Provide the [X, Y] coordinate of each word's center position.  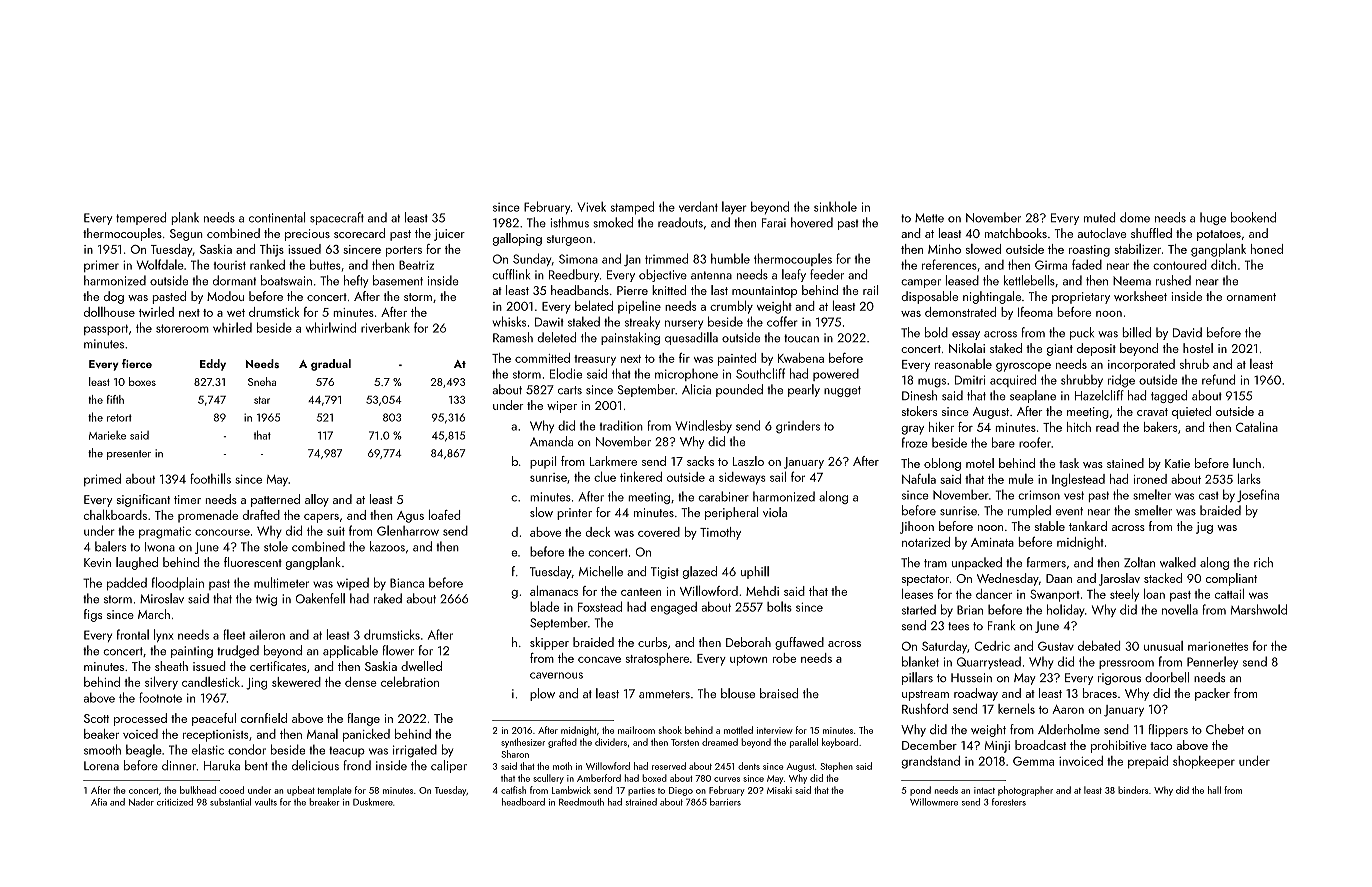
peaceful [214, 719]
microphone [686, 375]
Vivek [591, 207]
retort [119, 418]
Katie [1177, 463]
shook [670, 730]
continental [277, 217]
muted [1099, 217]
